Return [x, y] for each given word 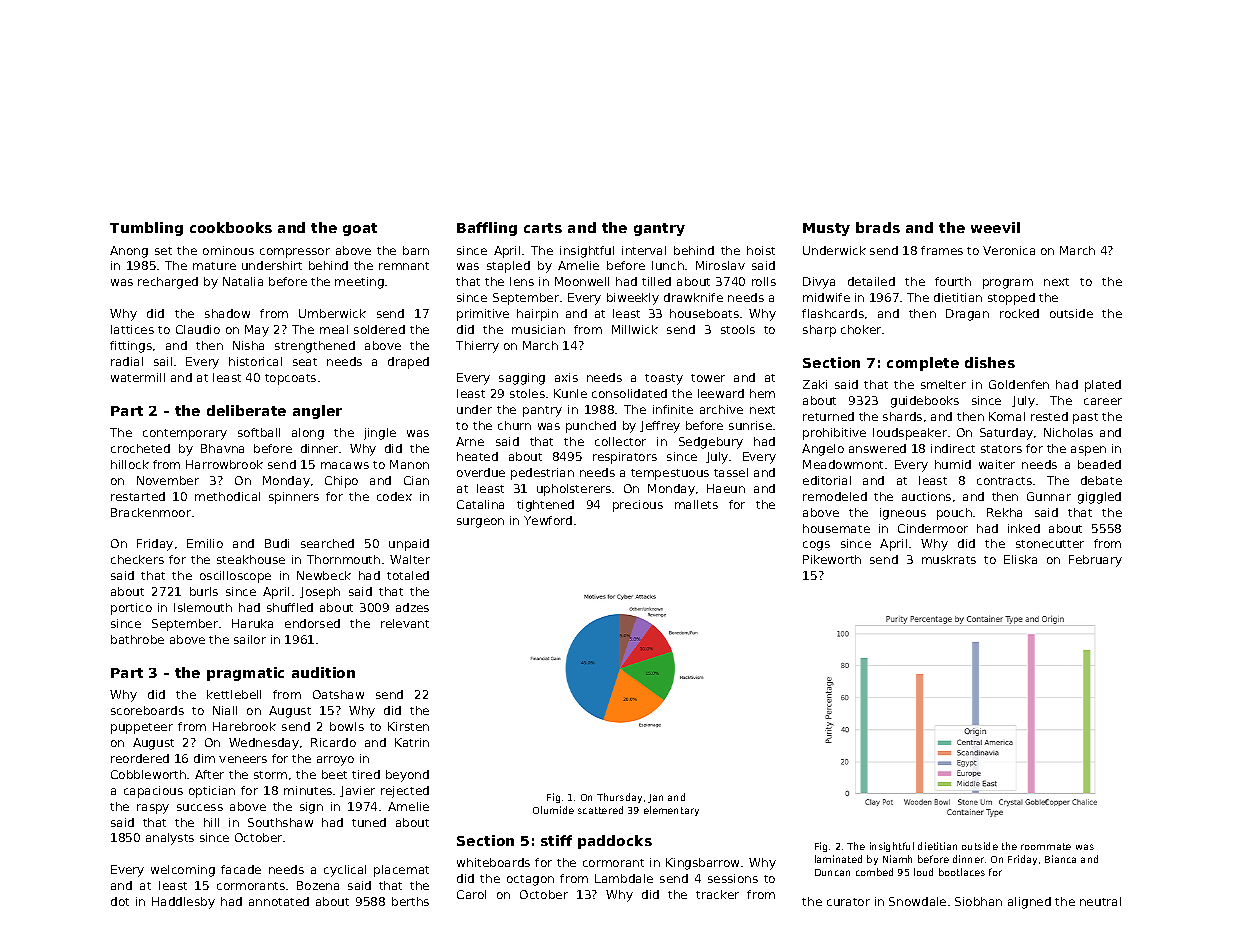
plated [1103, 386]
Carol [471, 894]
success [200, 807]
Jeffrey [660, 427]
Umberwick [332, 313]
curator [848, 902]
